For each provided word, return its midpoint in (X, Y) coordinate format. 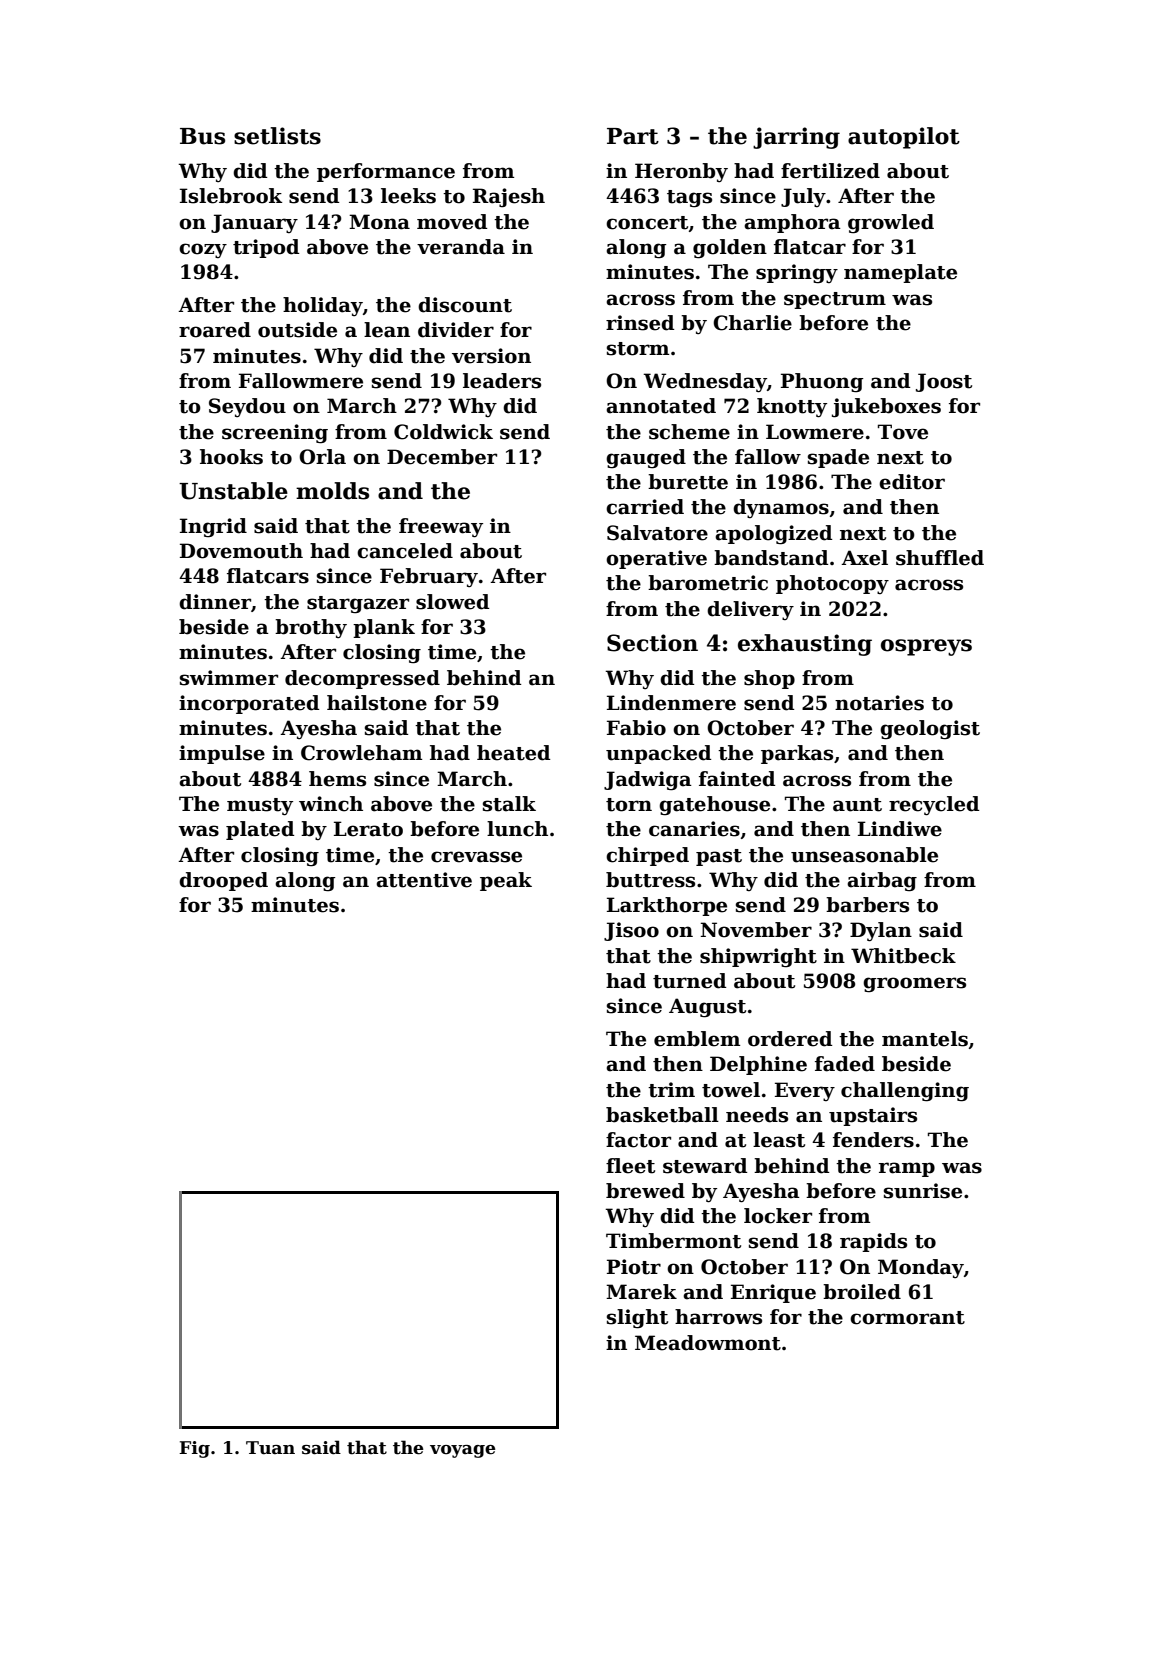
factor (638, 1140)
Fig (194, 1449)
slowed (452, 602)
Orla (322, 457)
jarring (796, 138)
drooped (223, 881)
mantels (925, 1039)
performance (386, 172)
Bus (202, 136)
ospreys (926, 647)
